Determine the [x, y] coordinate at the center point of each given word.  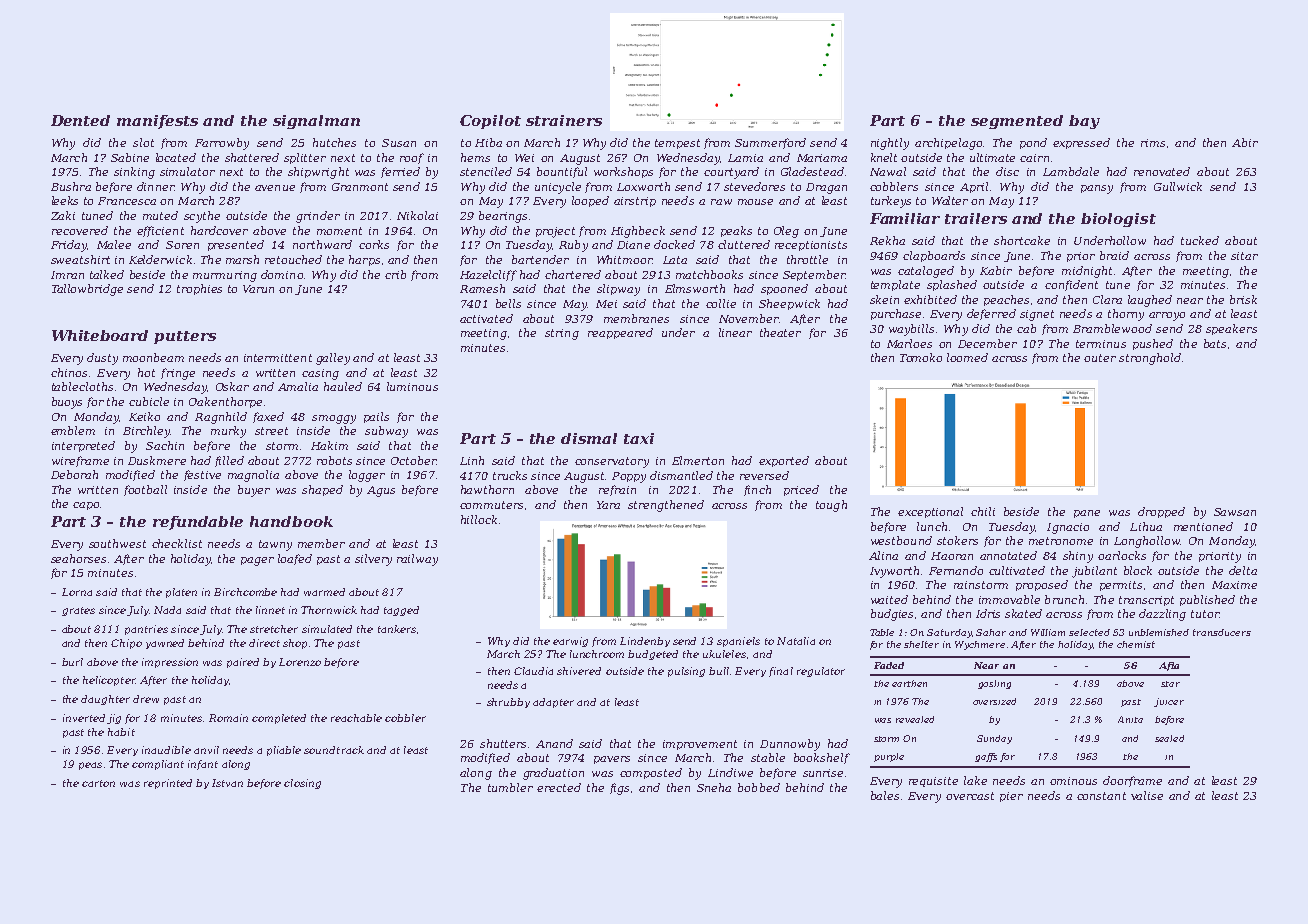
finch [757, 490]
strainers [564, 120]
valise [1147, 795]
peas [90, 766]
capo [86, 506]
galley [333, 359]
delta [1243, 570]
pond [1033, 143]
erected [559, 787]
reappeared [620, 333]
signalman [316, 122]
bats [1215, 343]
